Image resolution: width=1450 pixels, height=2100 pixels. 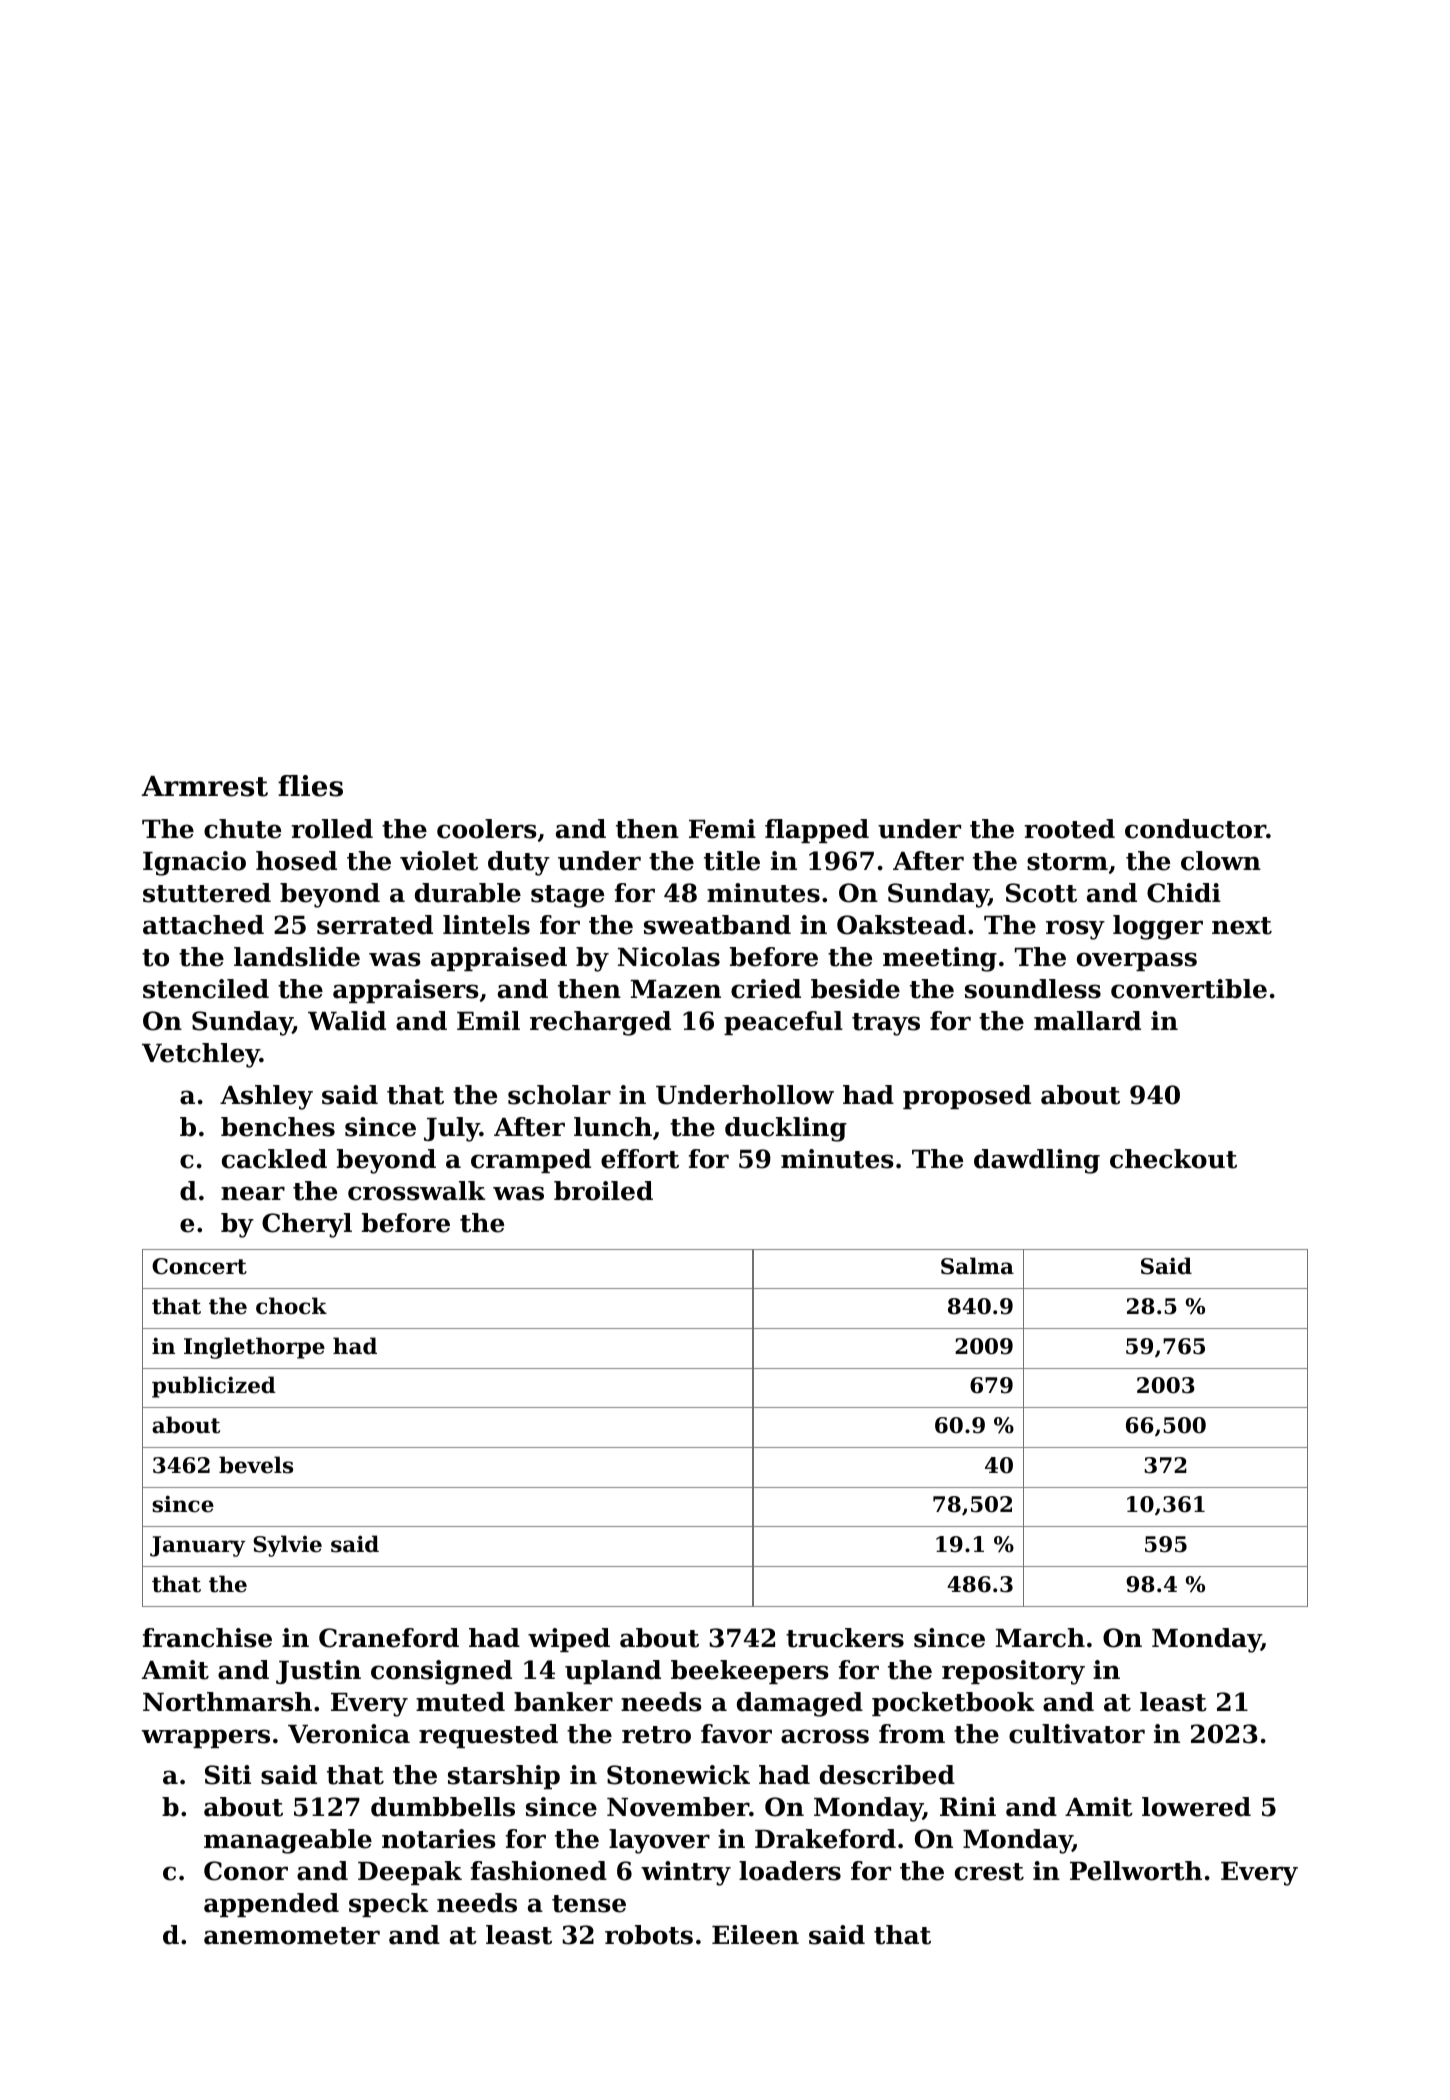 I want to click on wrappers, so click(x=206, y=1738).
